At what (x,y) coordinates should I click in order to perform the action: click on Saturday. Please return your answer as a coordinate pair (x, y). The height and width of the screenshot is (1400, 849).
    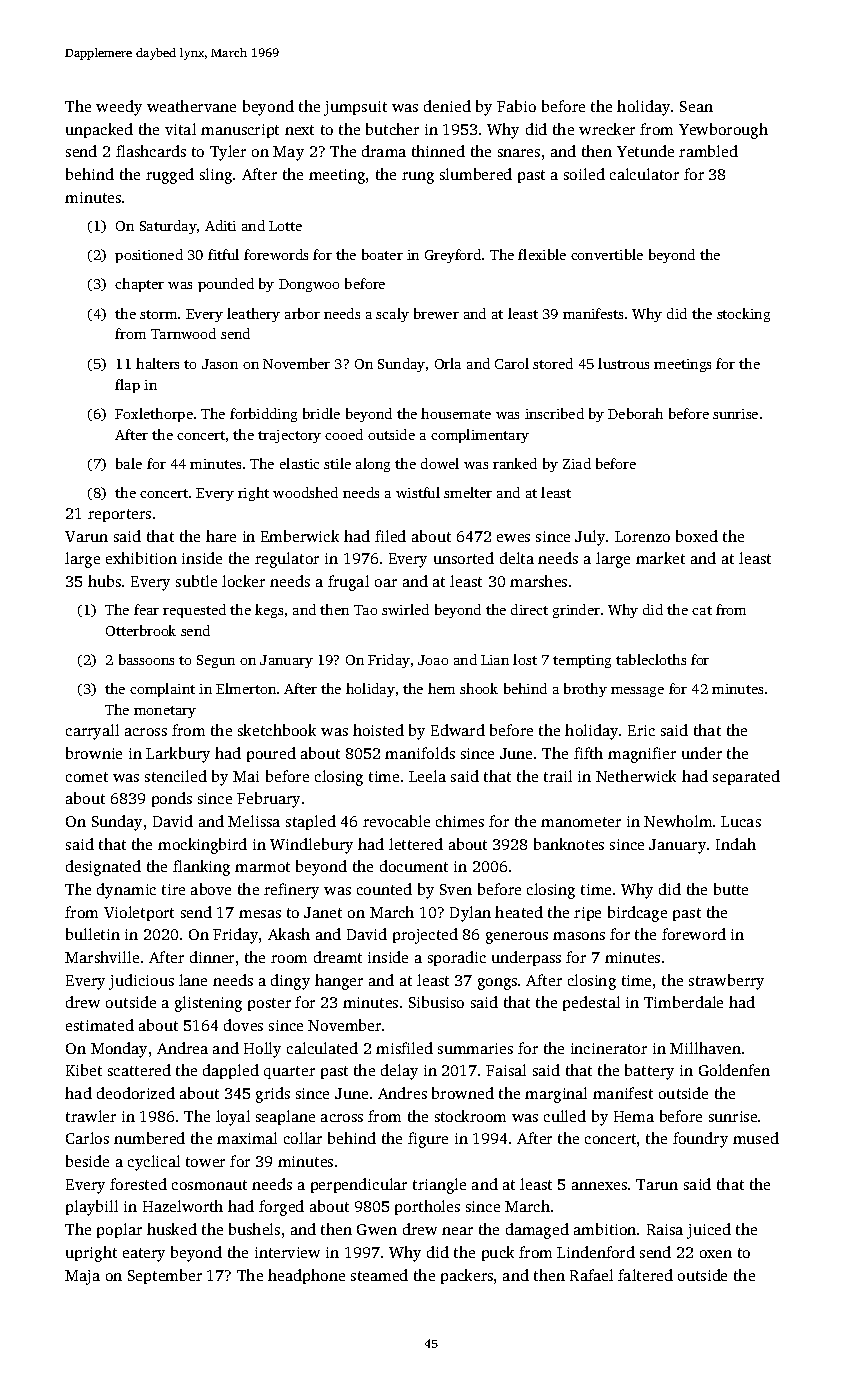
    Looking at the image, I should click on (168, 227).
